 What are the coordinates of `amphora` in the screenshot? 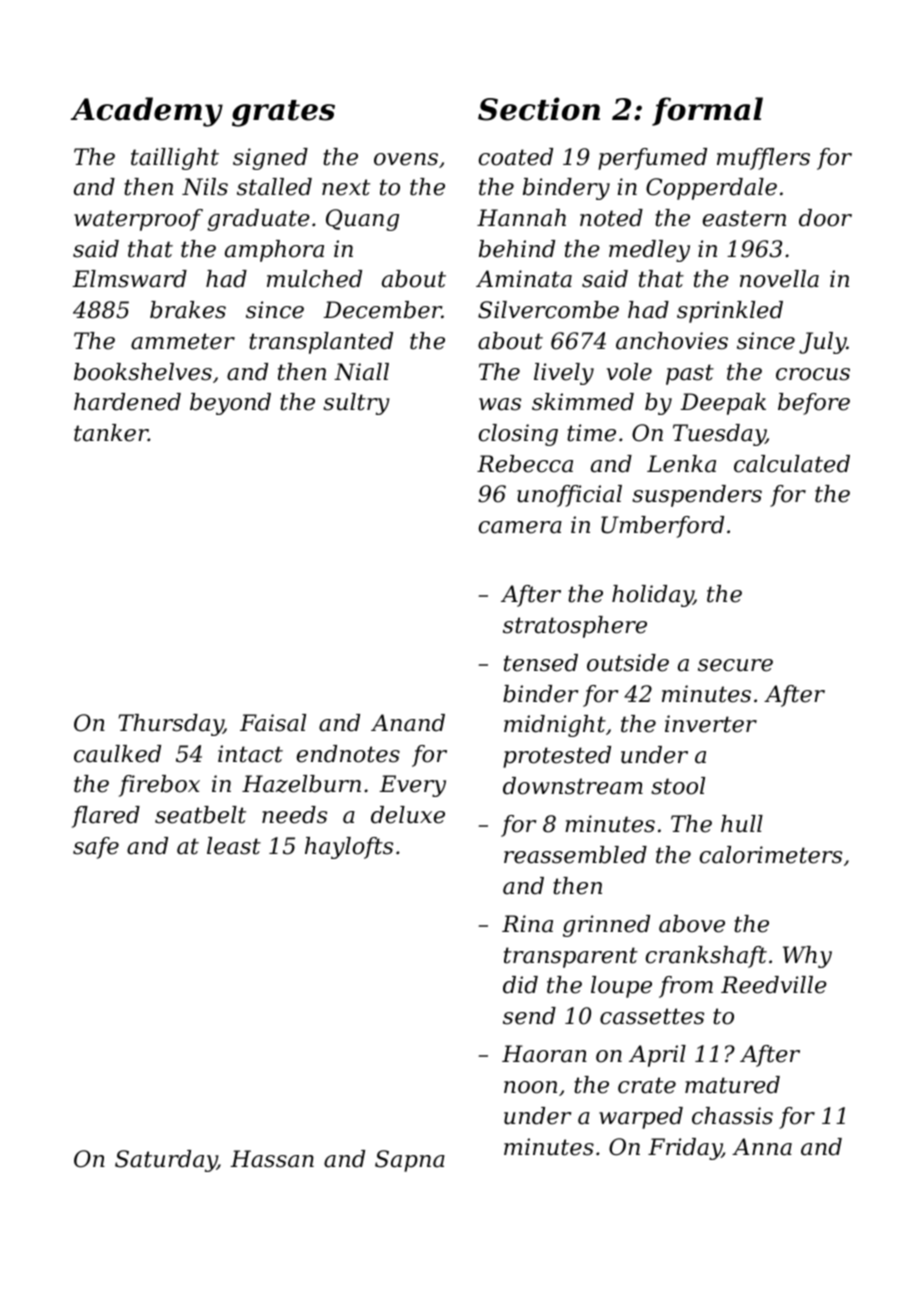 It's located at (274, 251).
